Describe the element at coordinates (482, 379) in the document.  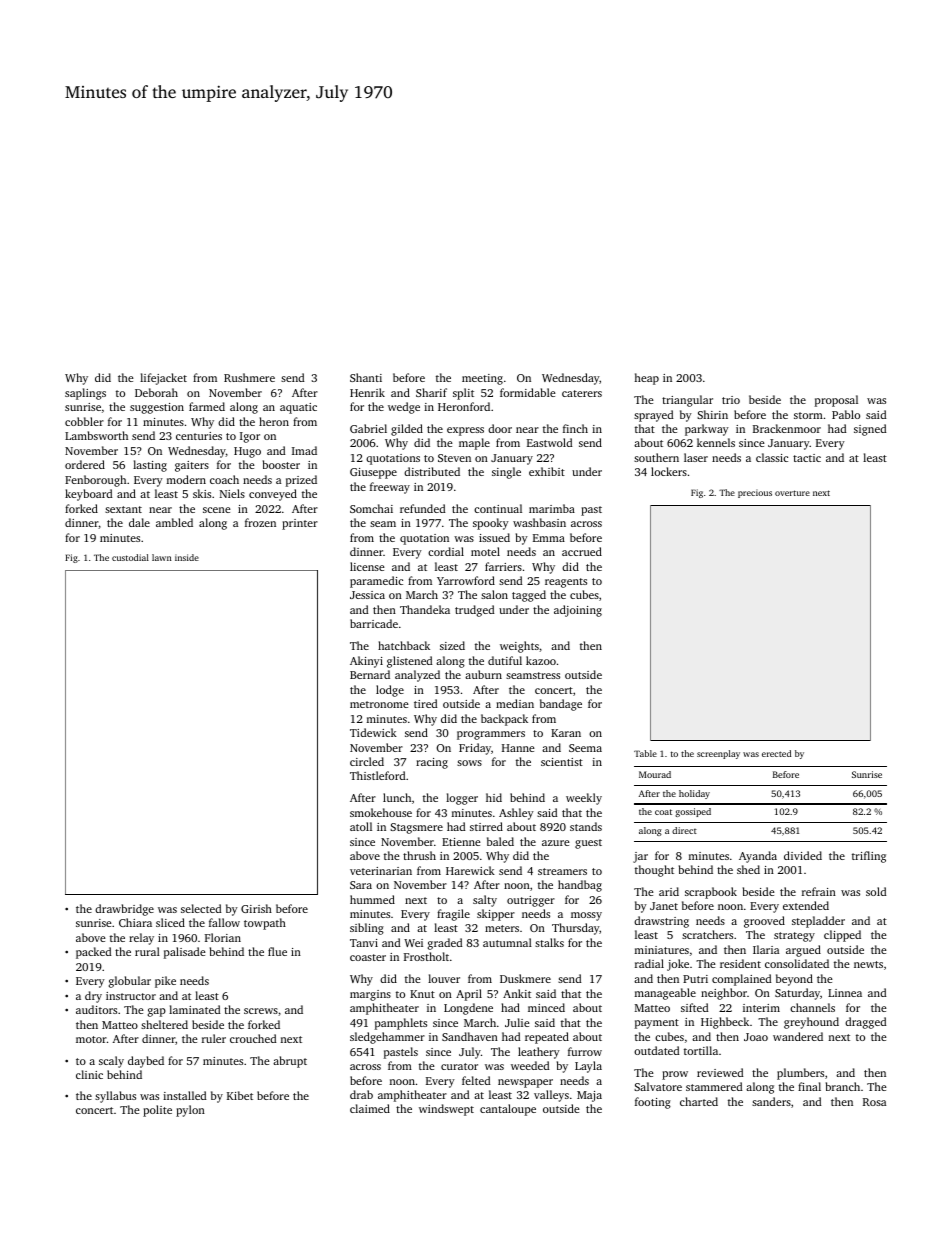
I see `meeting` at that location.
